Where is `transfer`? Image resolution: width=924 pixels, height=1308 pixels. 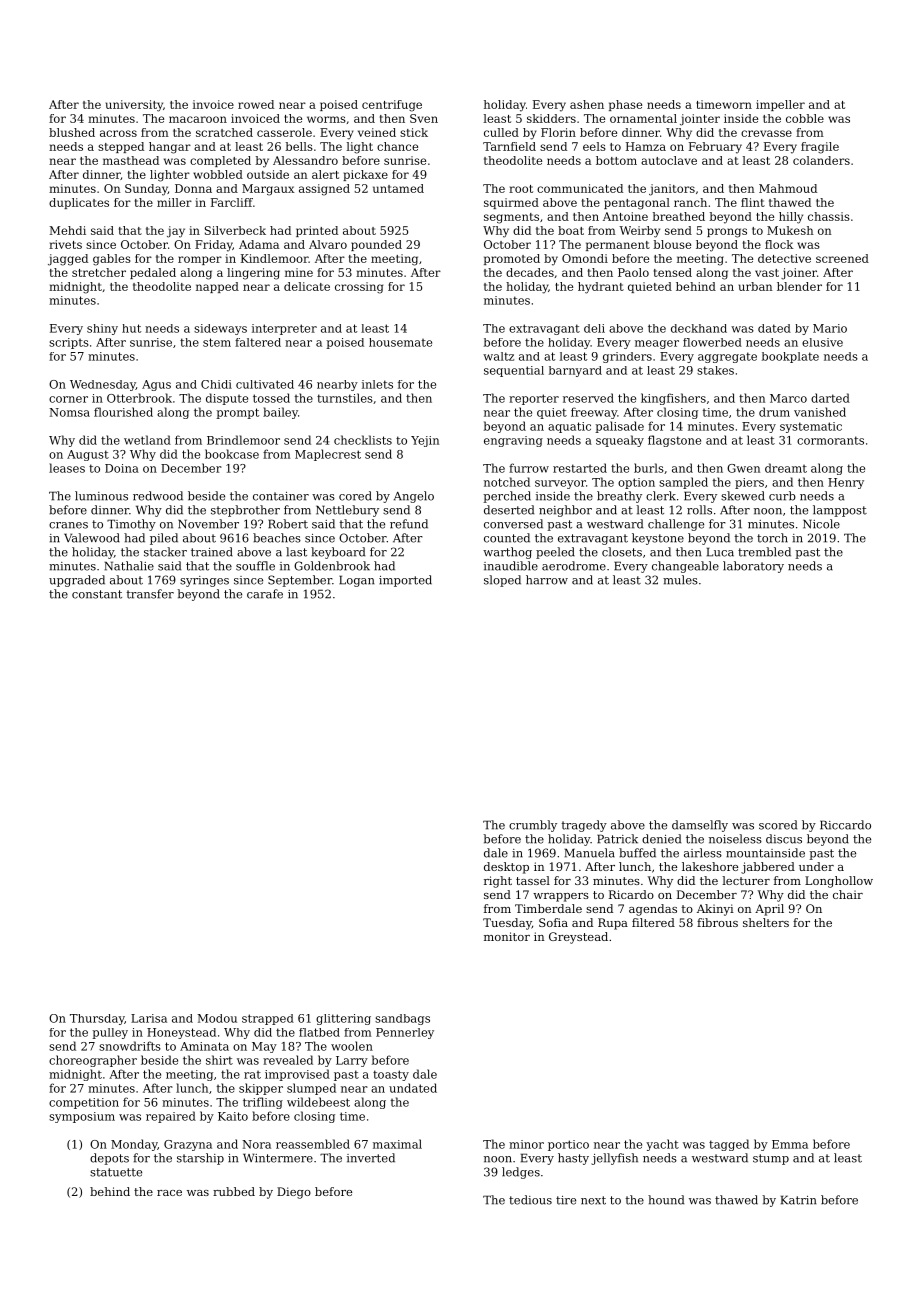
transfer is located at coordinates (150, 594).
